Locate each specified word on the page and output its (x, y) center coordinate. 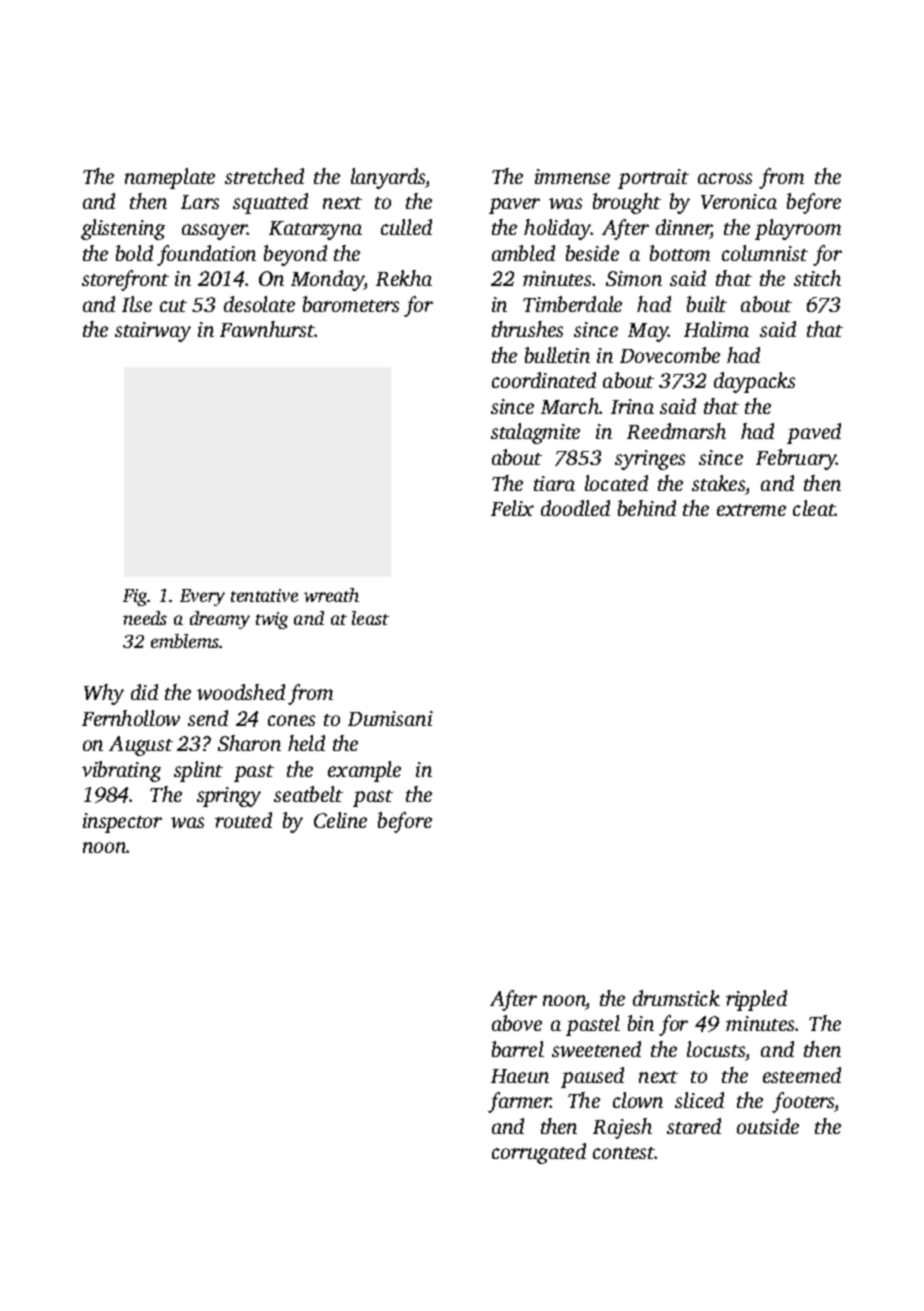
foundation (206, 255)
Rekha (404, 278)
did (144, 692)
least (370, 618)
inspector (122, 823)
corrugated (539, 1153)
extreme (751, 510)
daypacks (754, 382)
